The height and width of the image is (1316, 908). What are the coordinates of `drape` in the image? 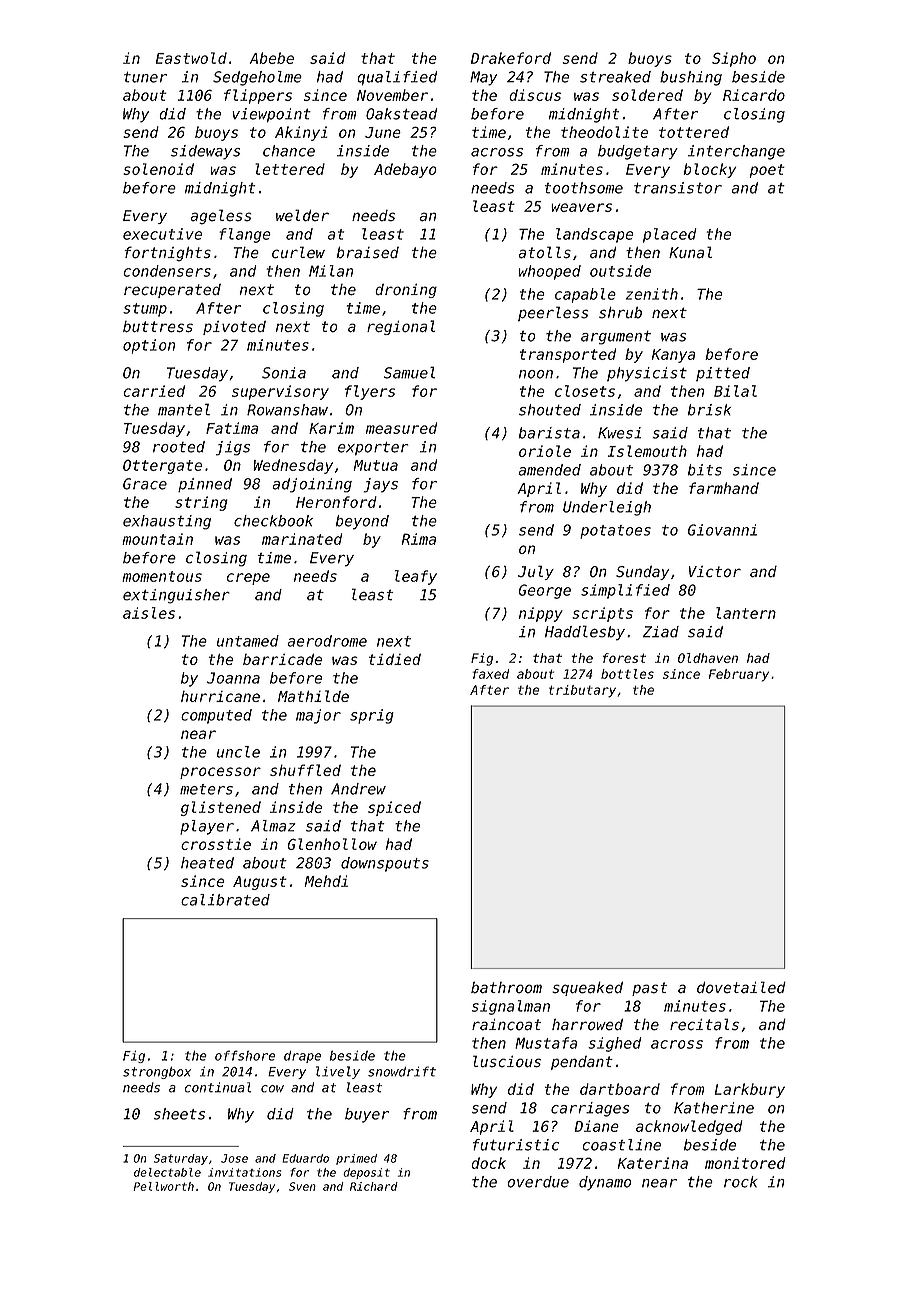 It's located at (302, 1057).
